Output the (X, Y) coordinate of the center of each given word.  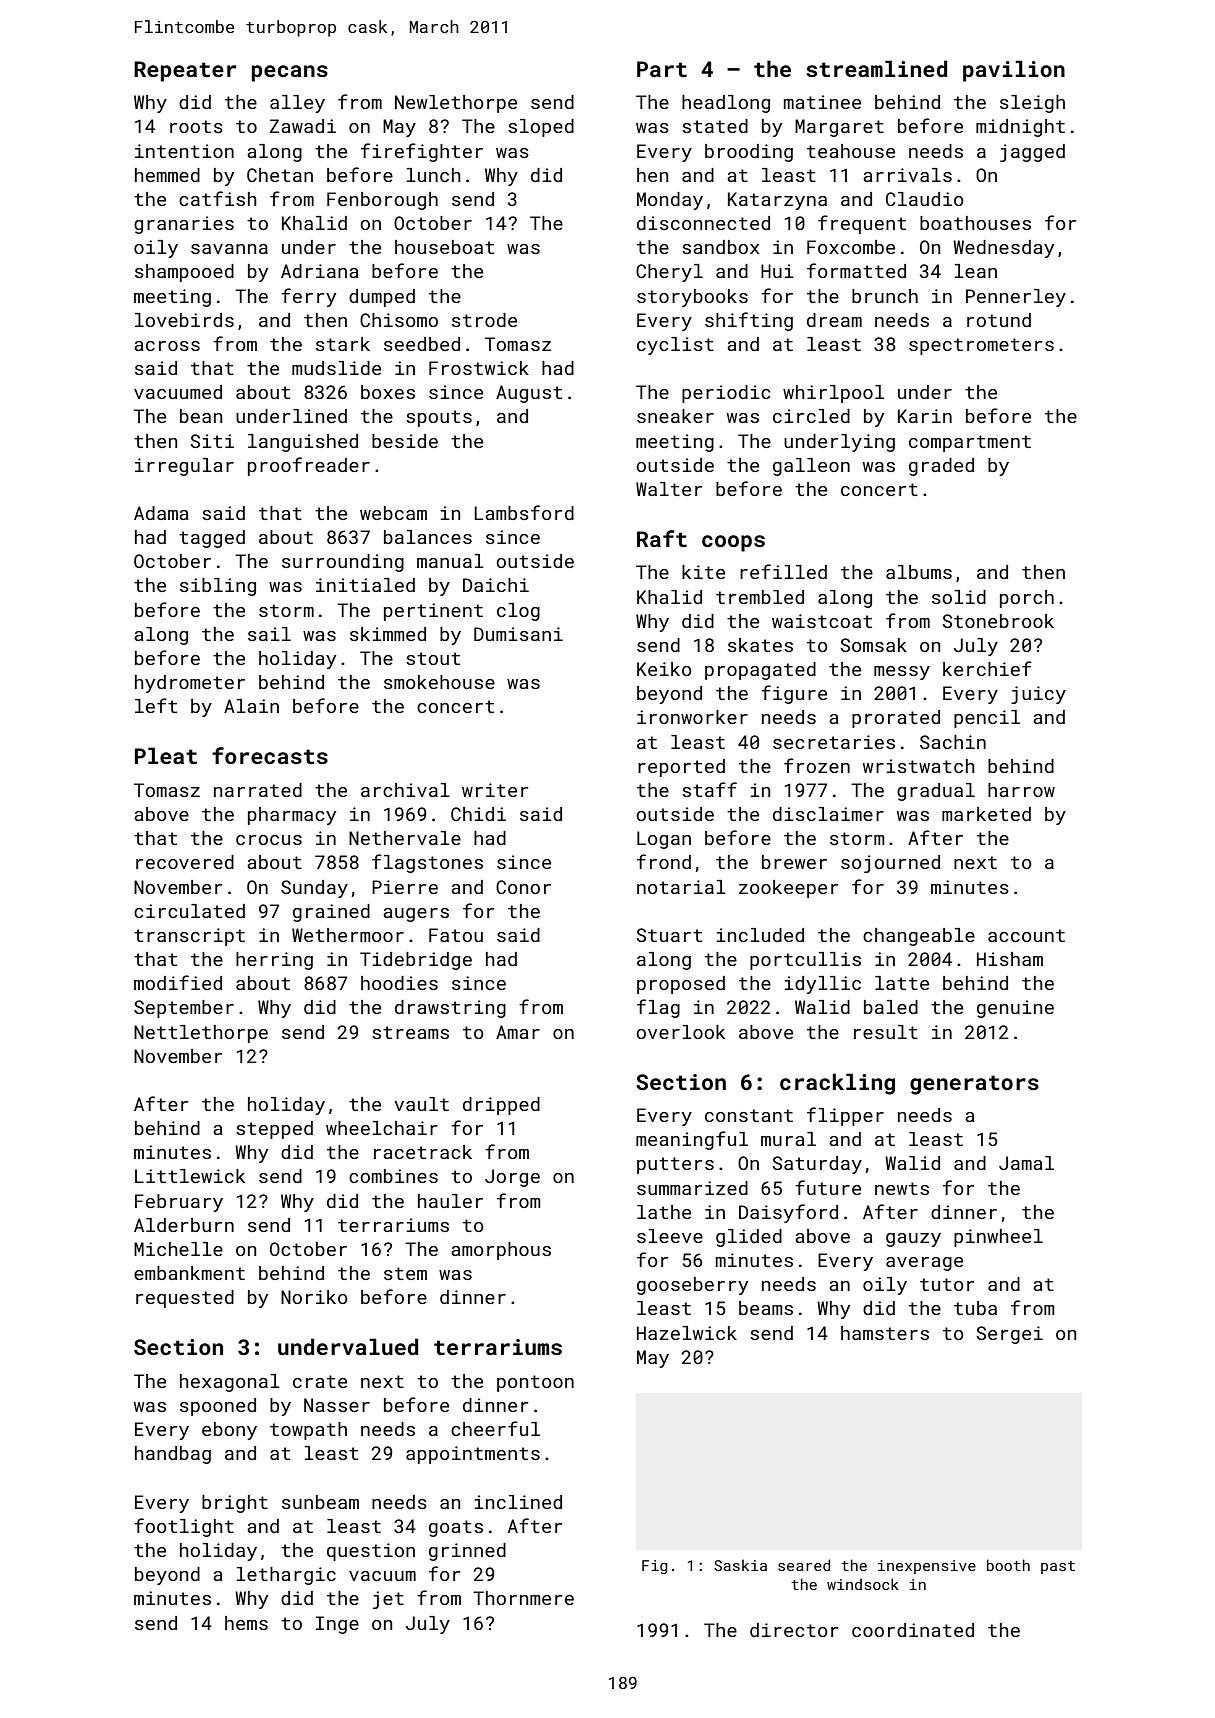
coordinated (913, 1630)
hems (246, 1623)
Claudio (925, 199)
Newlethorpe (456, 104)
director (794, 1630)
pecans (290, 73)
